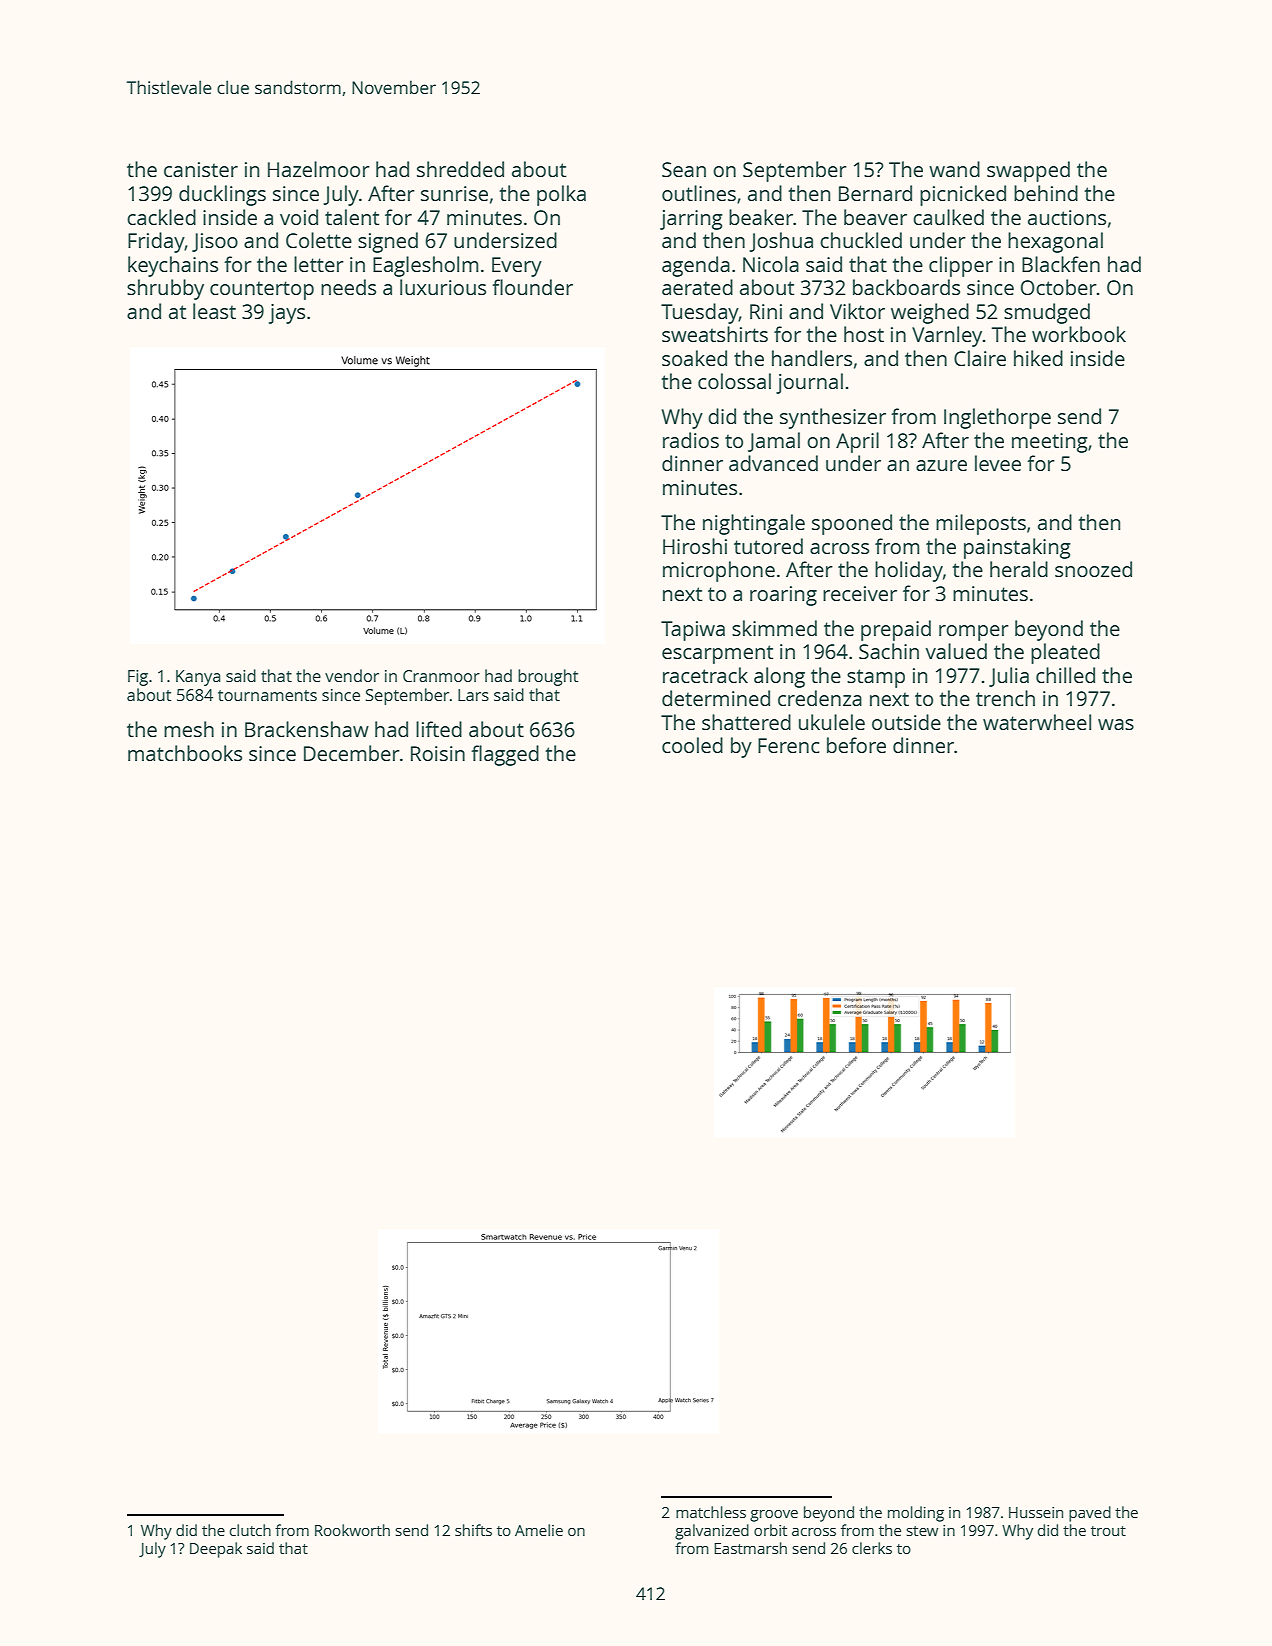  What do you see at coordinates (1116, 724) in the screenshot?
I see `was` at bounding box center [1116, 724].
